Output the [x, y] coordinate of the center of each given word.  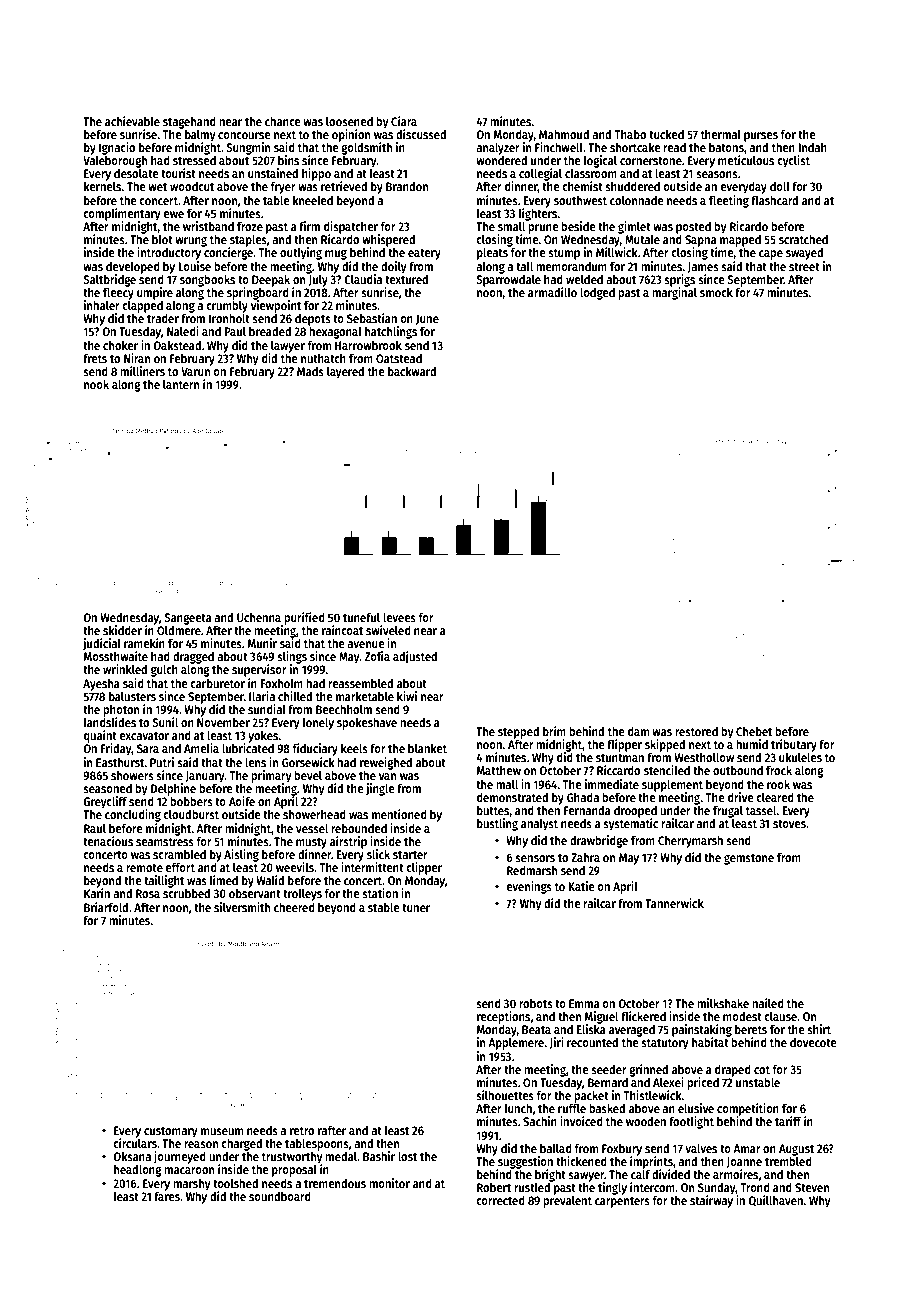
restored [696, 731]
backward [412, 371]
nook [96, 384]
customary [170, 1132]
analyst [539, 825]
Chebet [754, 731]
